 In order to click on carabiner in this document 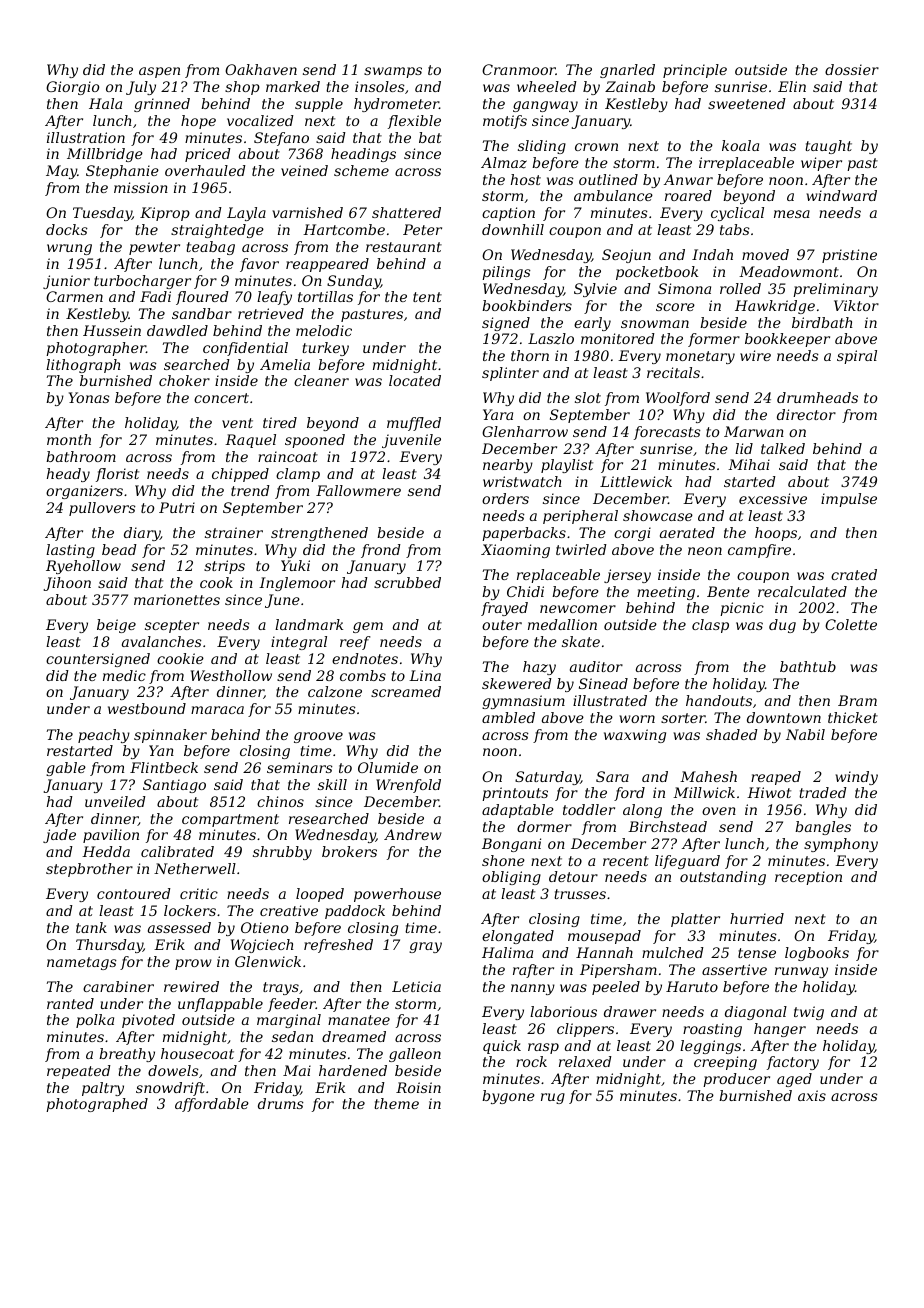, I will do `click(118, 986)`.
